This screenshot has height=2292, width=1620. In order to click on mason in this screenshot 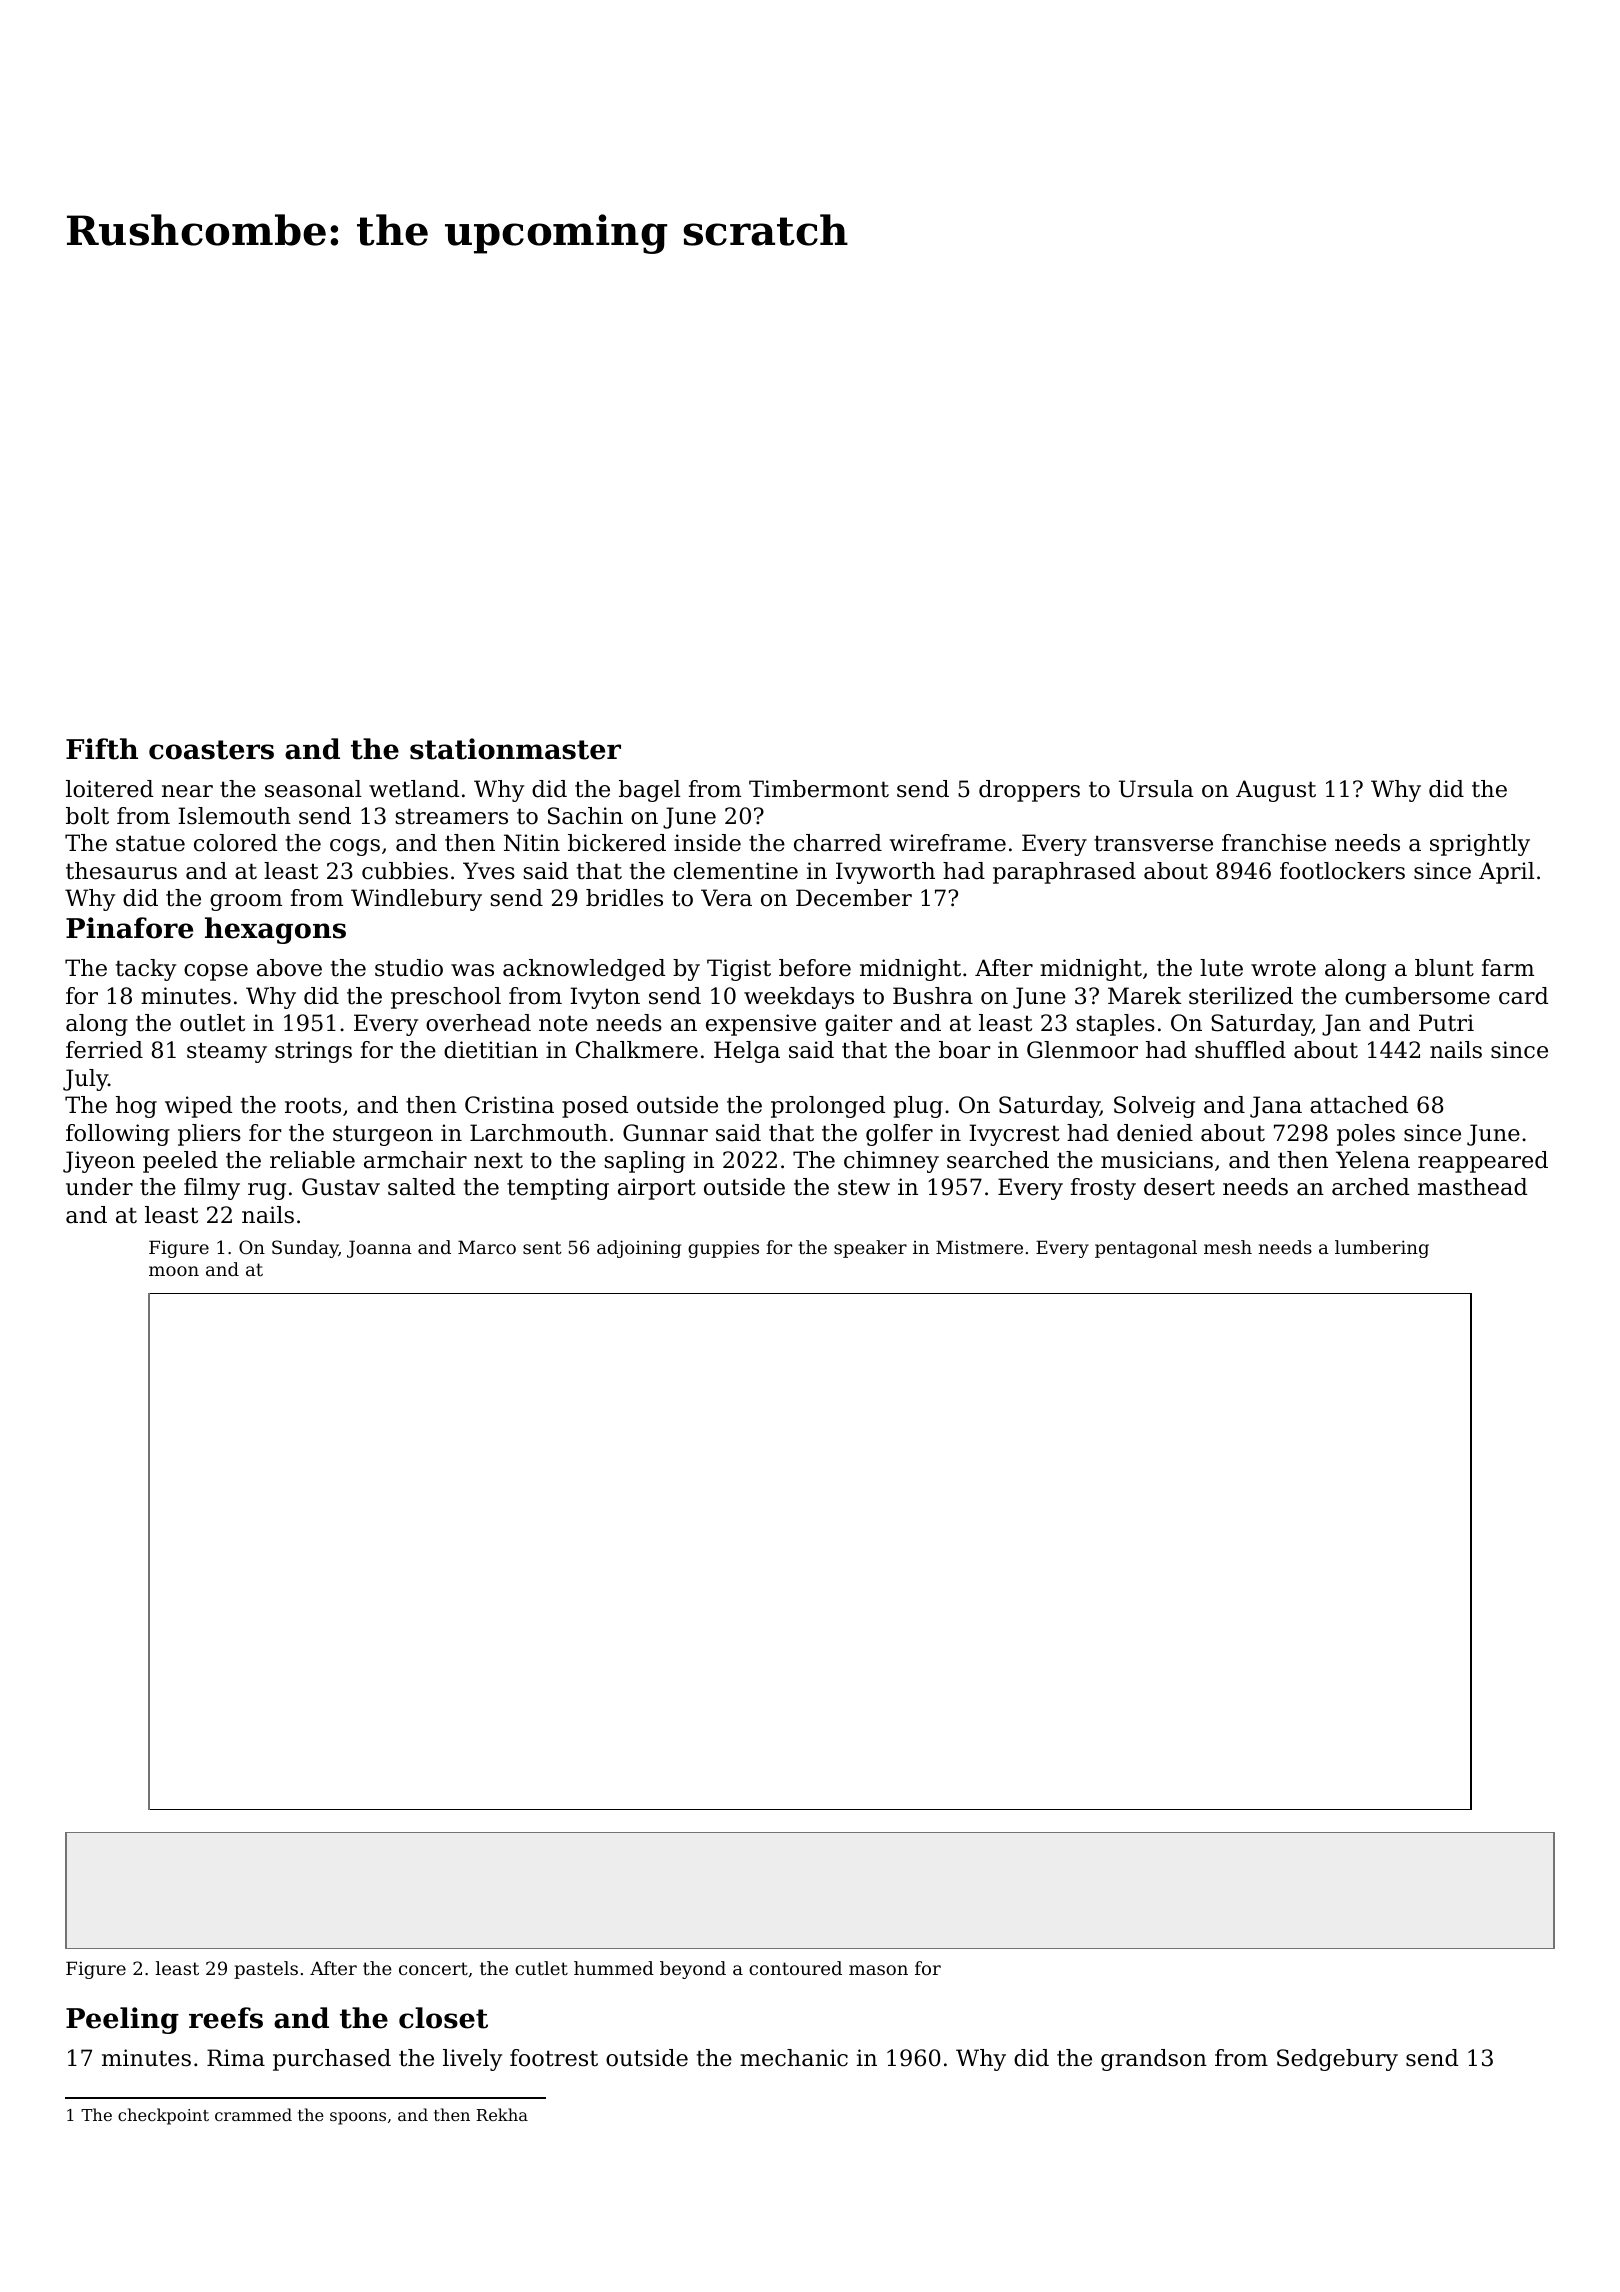, I will do `click(878, 1970)`.
